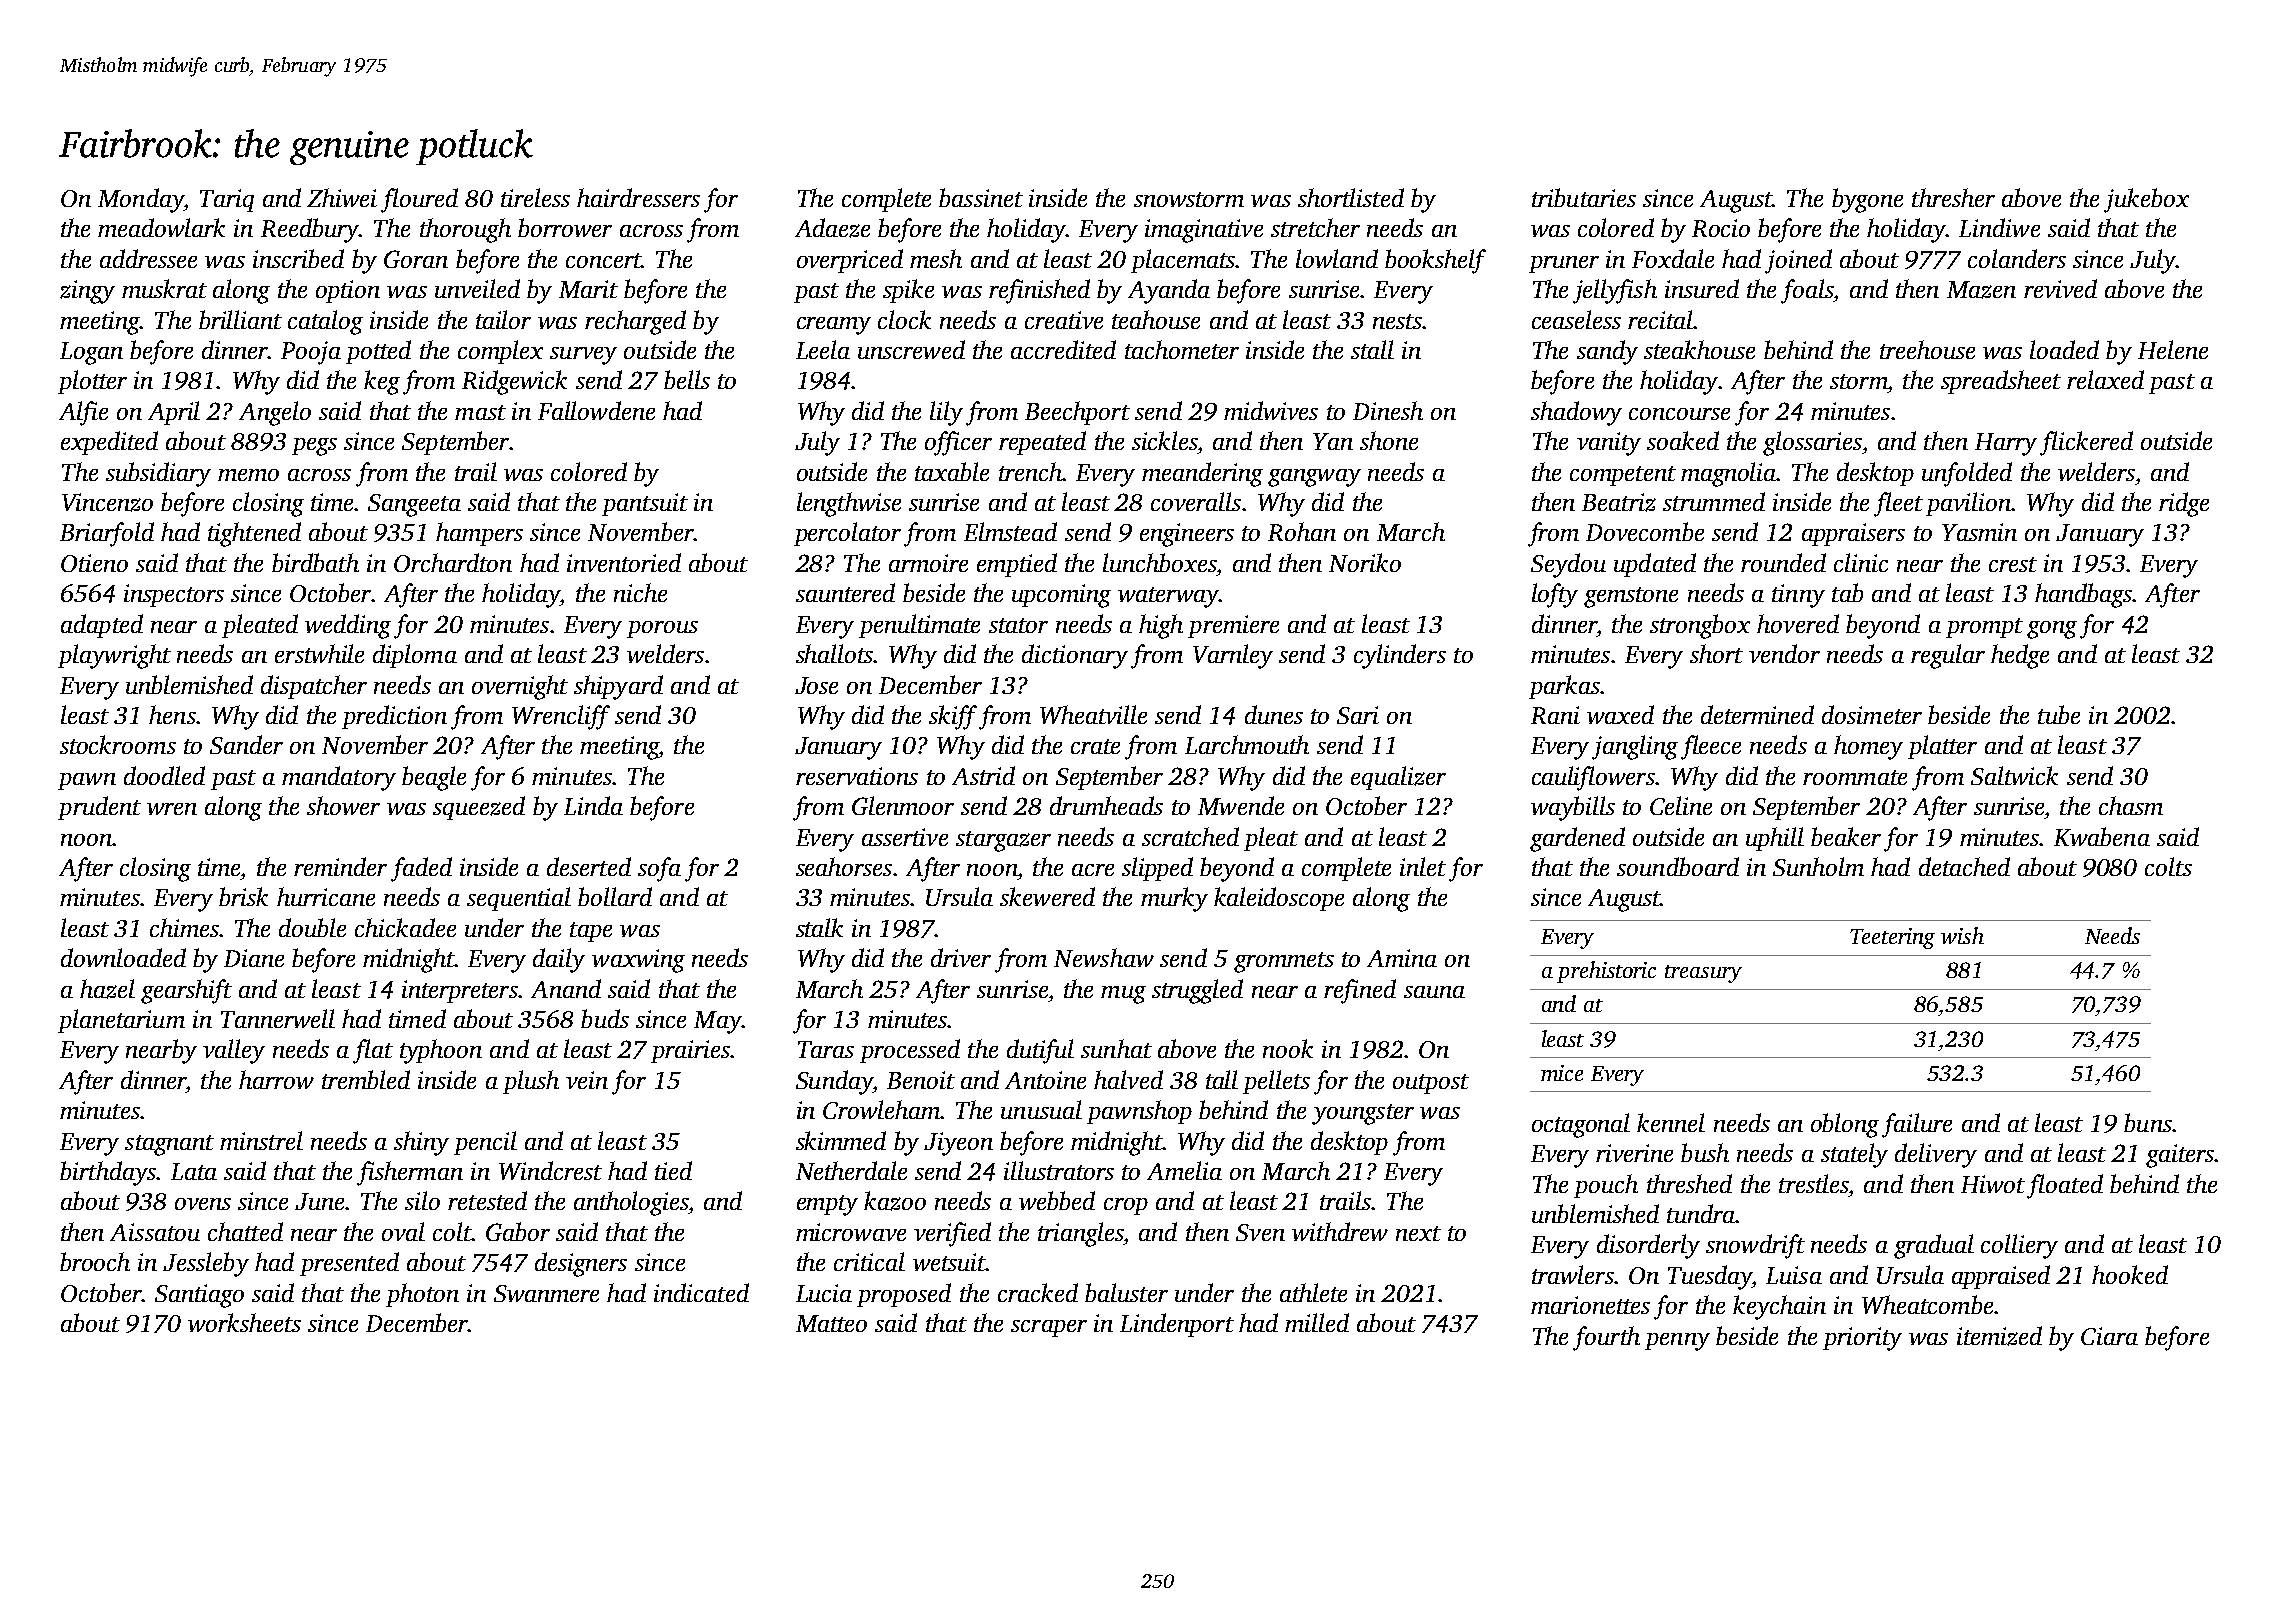 The height and width of the document is (1614, 2282). Describe the element at coordinates (114, 656) in the document. I see `playwright` at that location.
